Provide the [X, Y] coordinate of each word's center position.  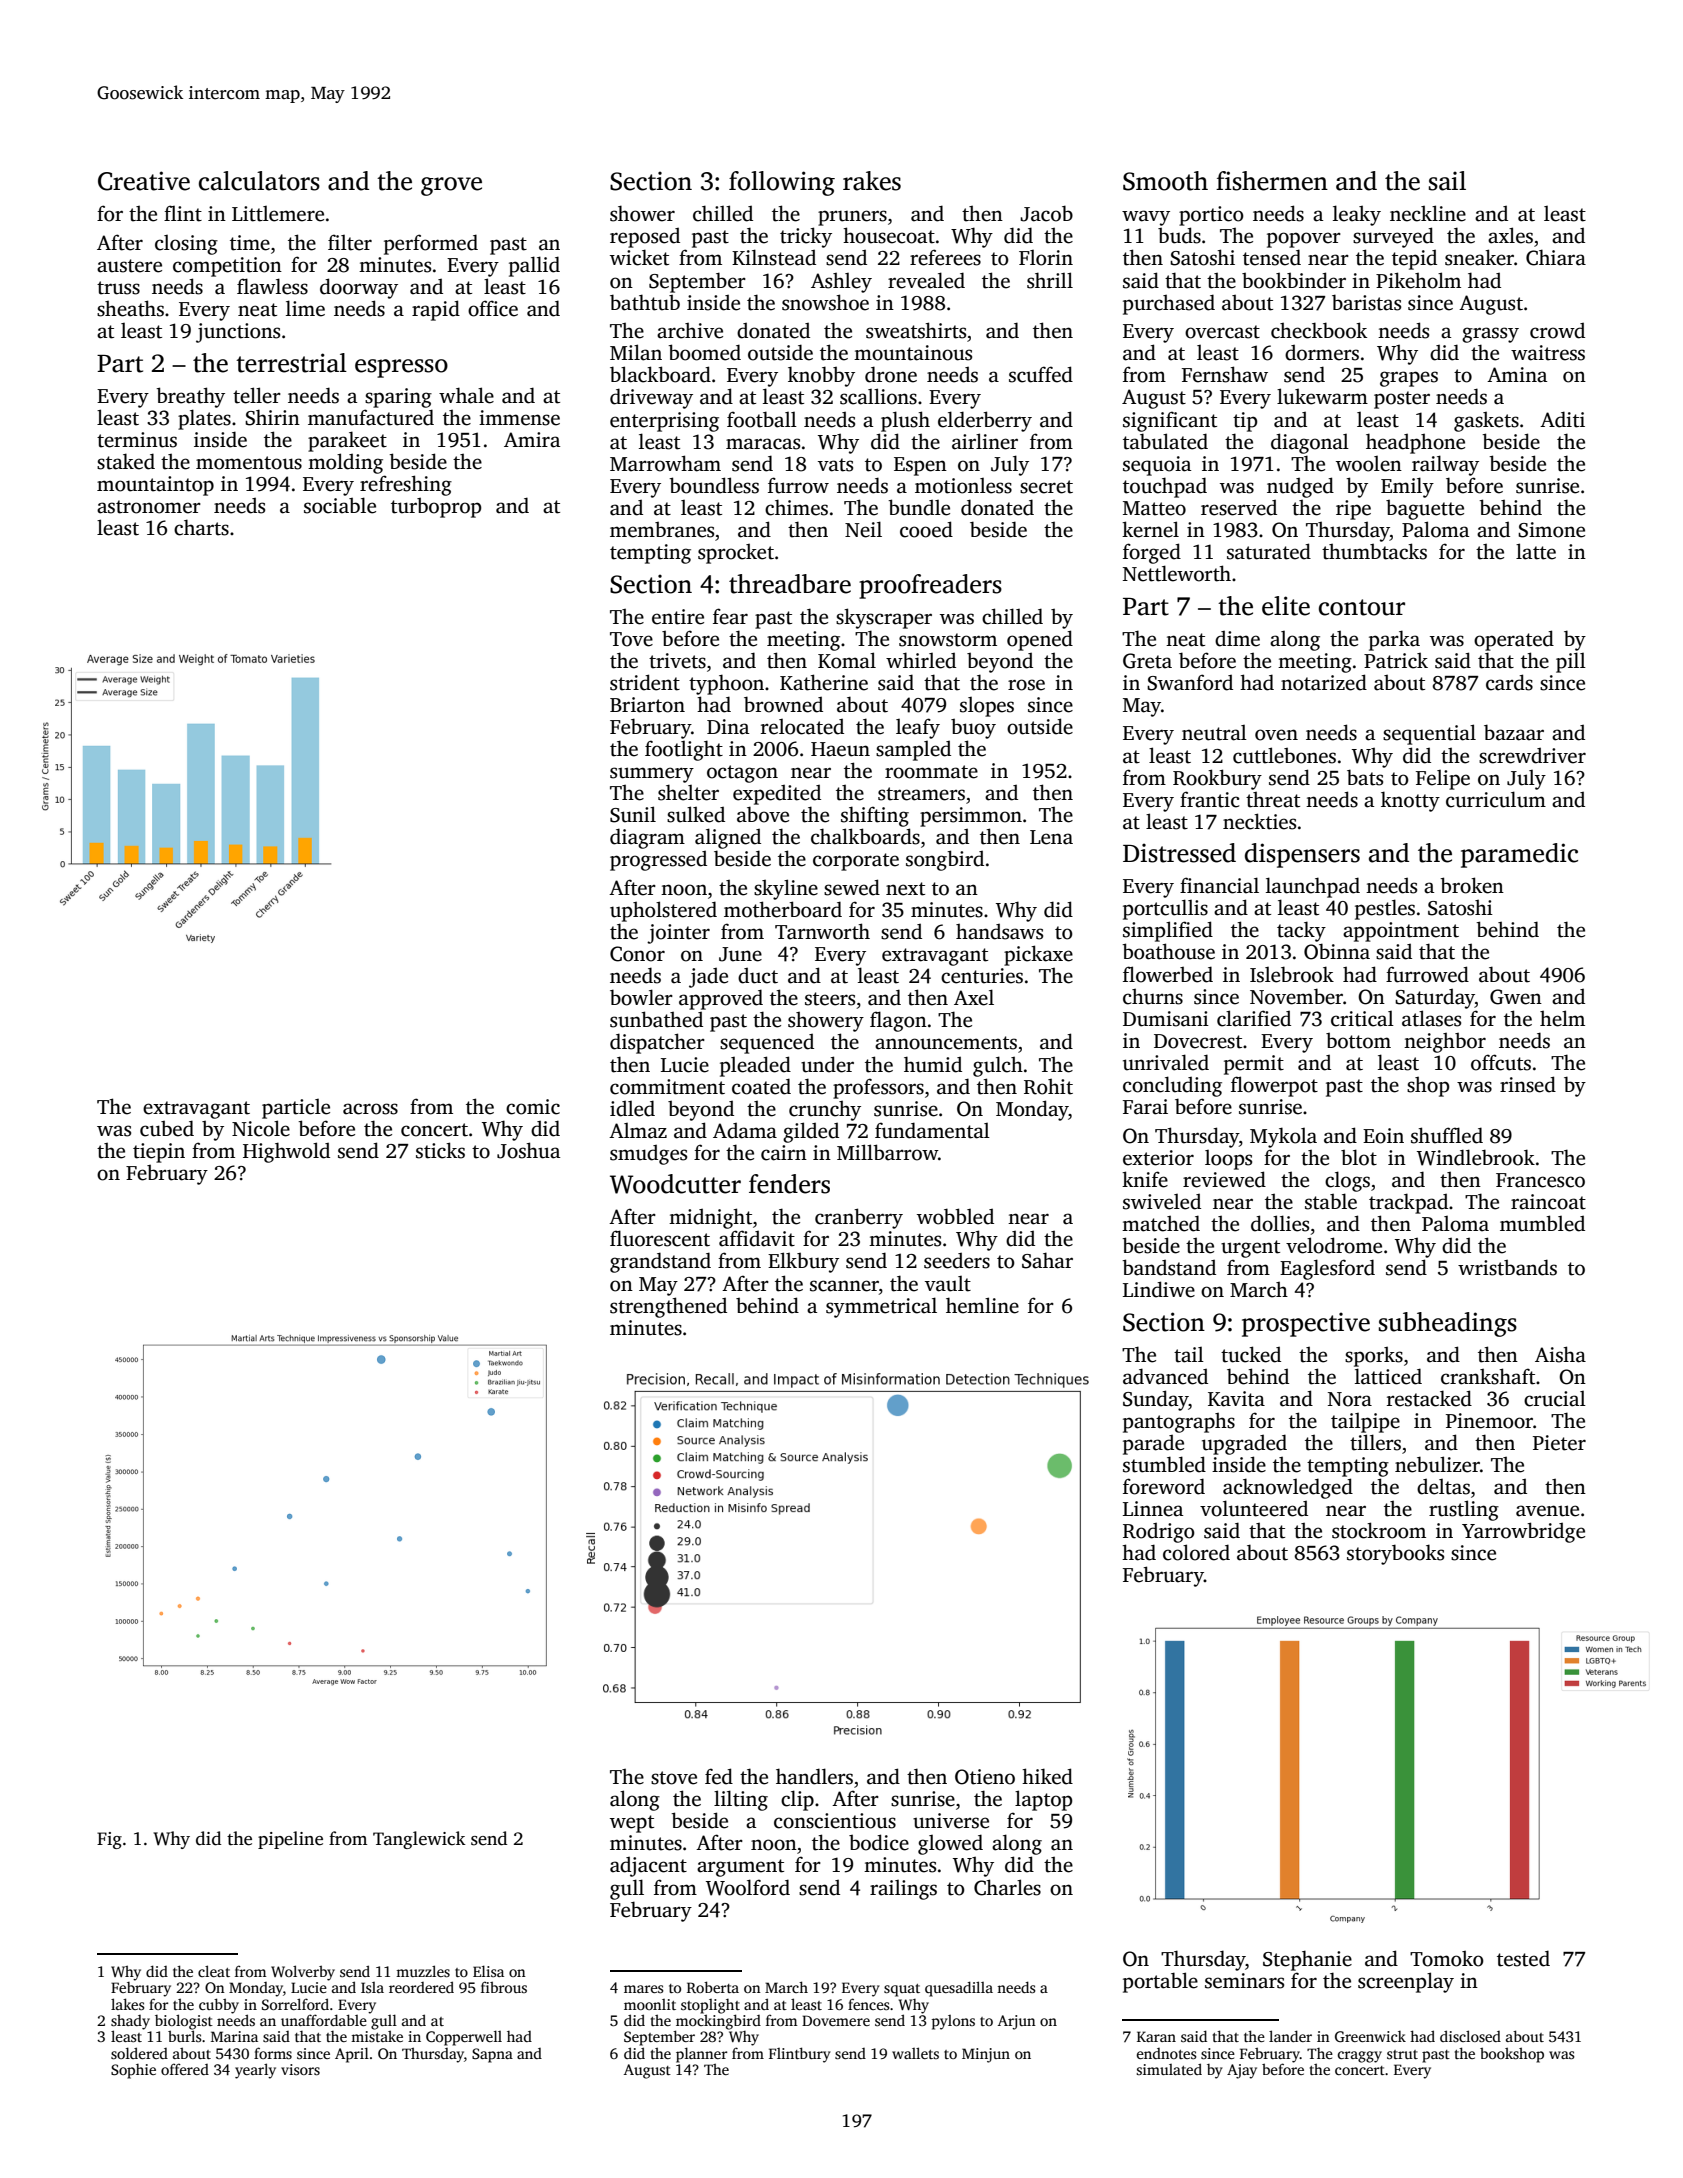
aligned [728, 838]
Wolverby [303, 1973]
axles [1510, 235]
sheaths [130, 308]
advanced [1165, 1376]
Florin [1046, 258]
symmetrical [881, 1307]
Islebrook [1292, 974]
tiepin [159, 1153]
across [370, 1109]
